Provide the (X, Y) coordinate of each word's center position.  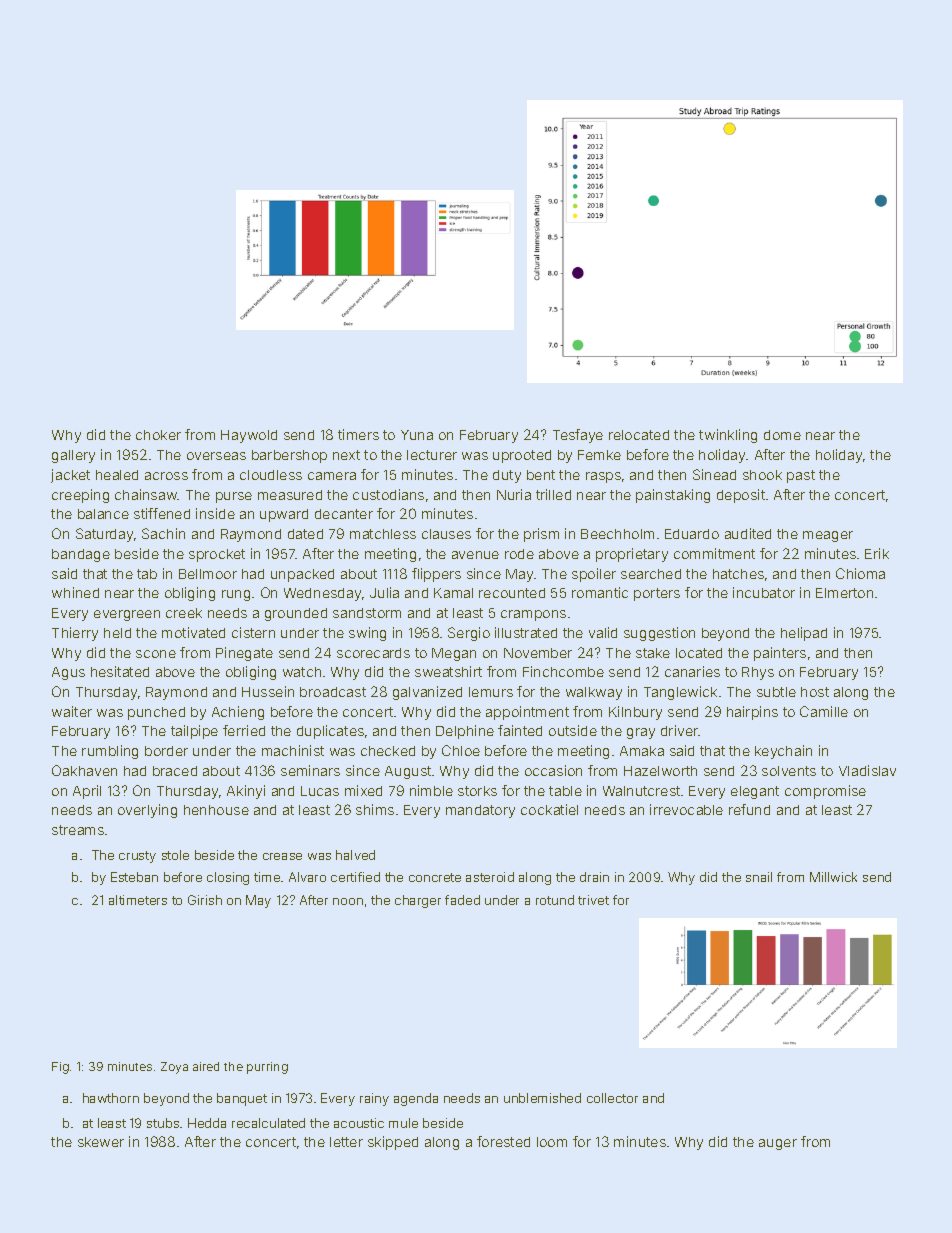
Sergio (469, 634)
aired (206, 1066)
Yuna (417, 435)
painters (780, 654)
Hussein (268, 691)
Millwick (833, 877)
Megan (454, 654)
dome (782, 435)
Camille (824, 711)
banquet (242, 1099)
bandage (81, 555)
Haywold (249, 436)
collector (612, 1098)
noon (348, 901)
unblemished (542, 1098)
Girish (205, 900)
